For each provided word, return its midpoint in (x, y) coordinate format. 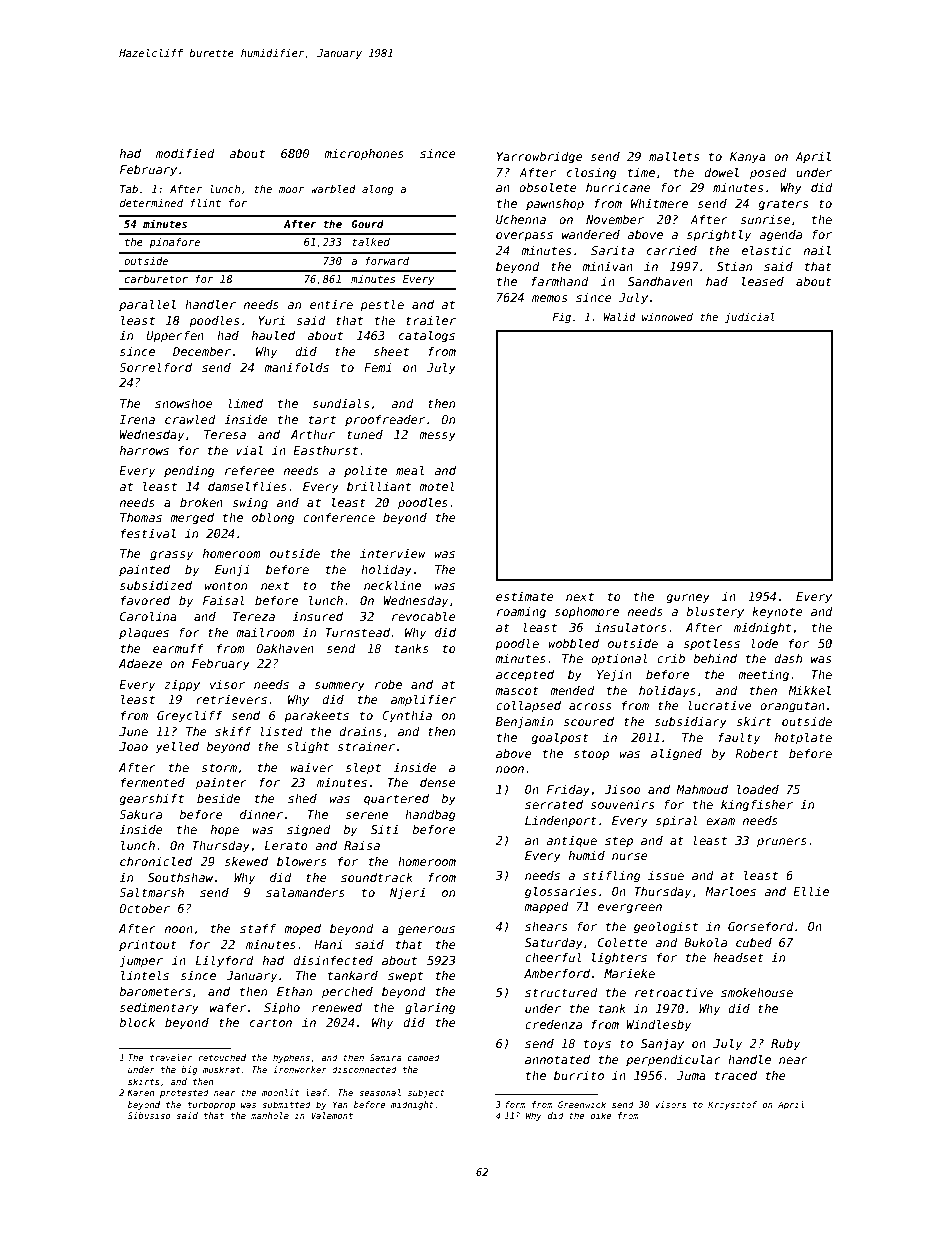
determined (151, 203)
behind (715, 658)
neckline (392, 585)
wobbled (573, 643)
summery (340, 687)
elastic (766, 250)
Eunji (232, 571)
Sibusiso (149, 1115)
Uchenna (521, 219)
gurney (688, 599)
